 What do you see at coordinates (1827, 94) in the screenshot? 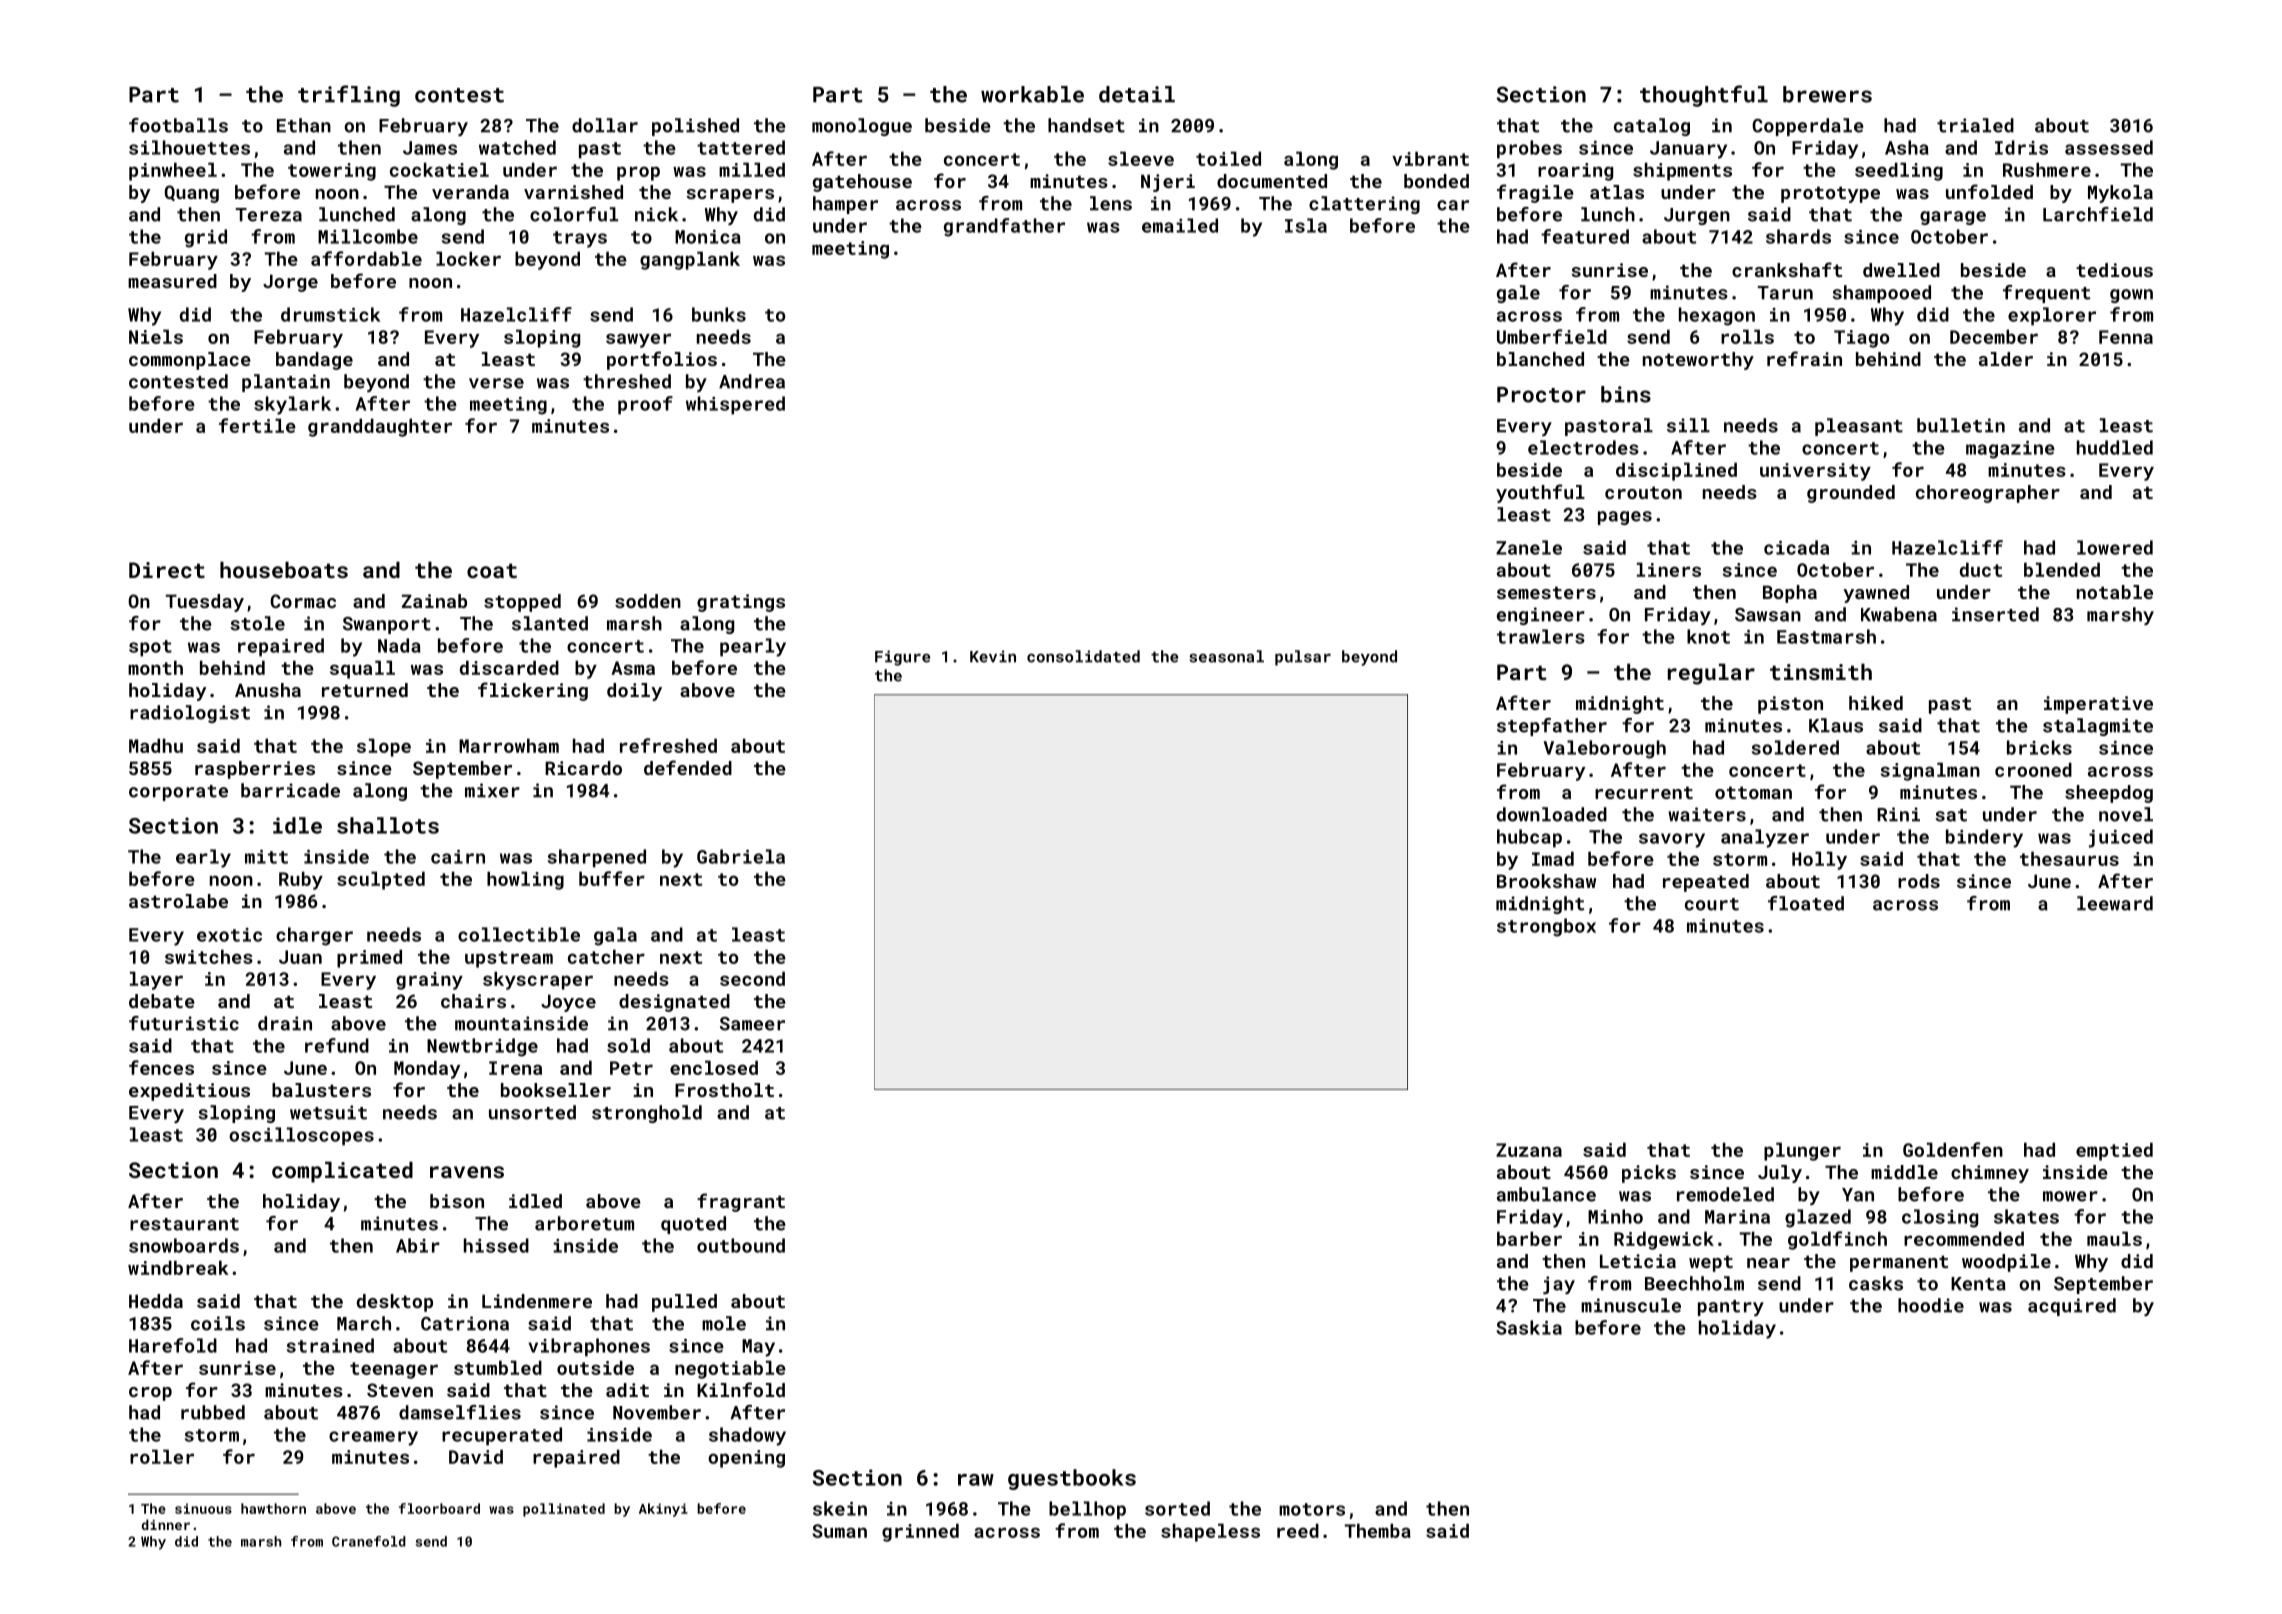
I see `brewers` at bounding box center [1827, 94].
